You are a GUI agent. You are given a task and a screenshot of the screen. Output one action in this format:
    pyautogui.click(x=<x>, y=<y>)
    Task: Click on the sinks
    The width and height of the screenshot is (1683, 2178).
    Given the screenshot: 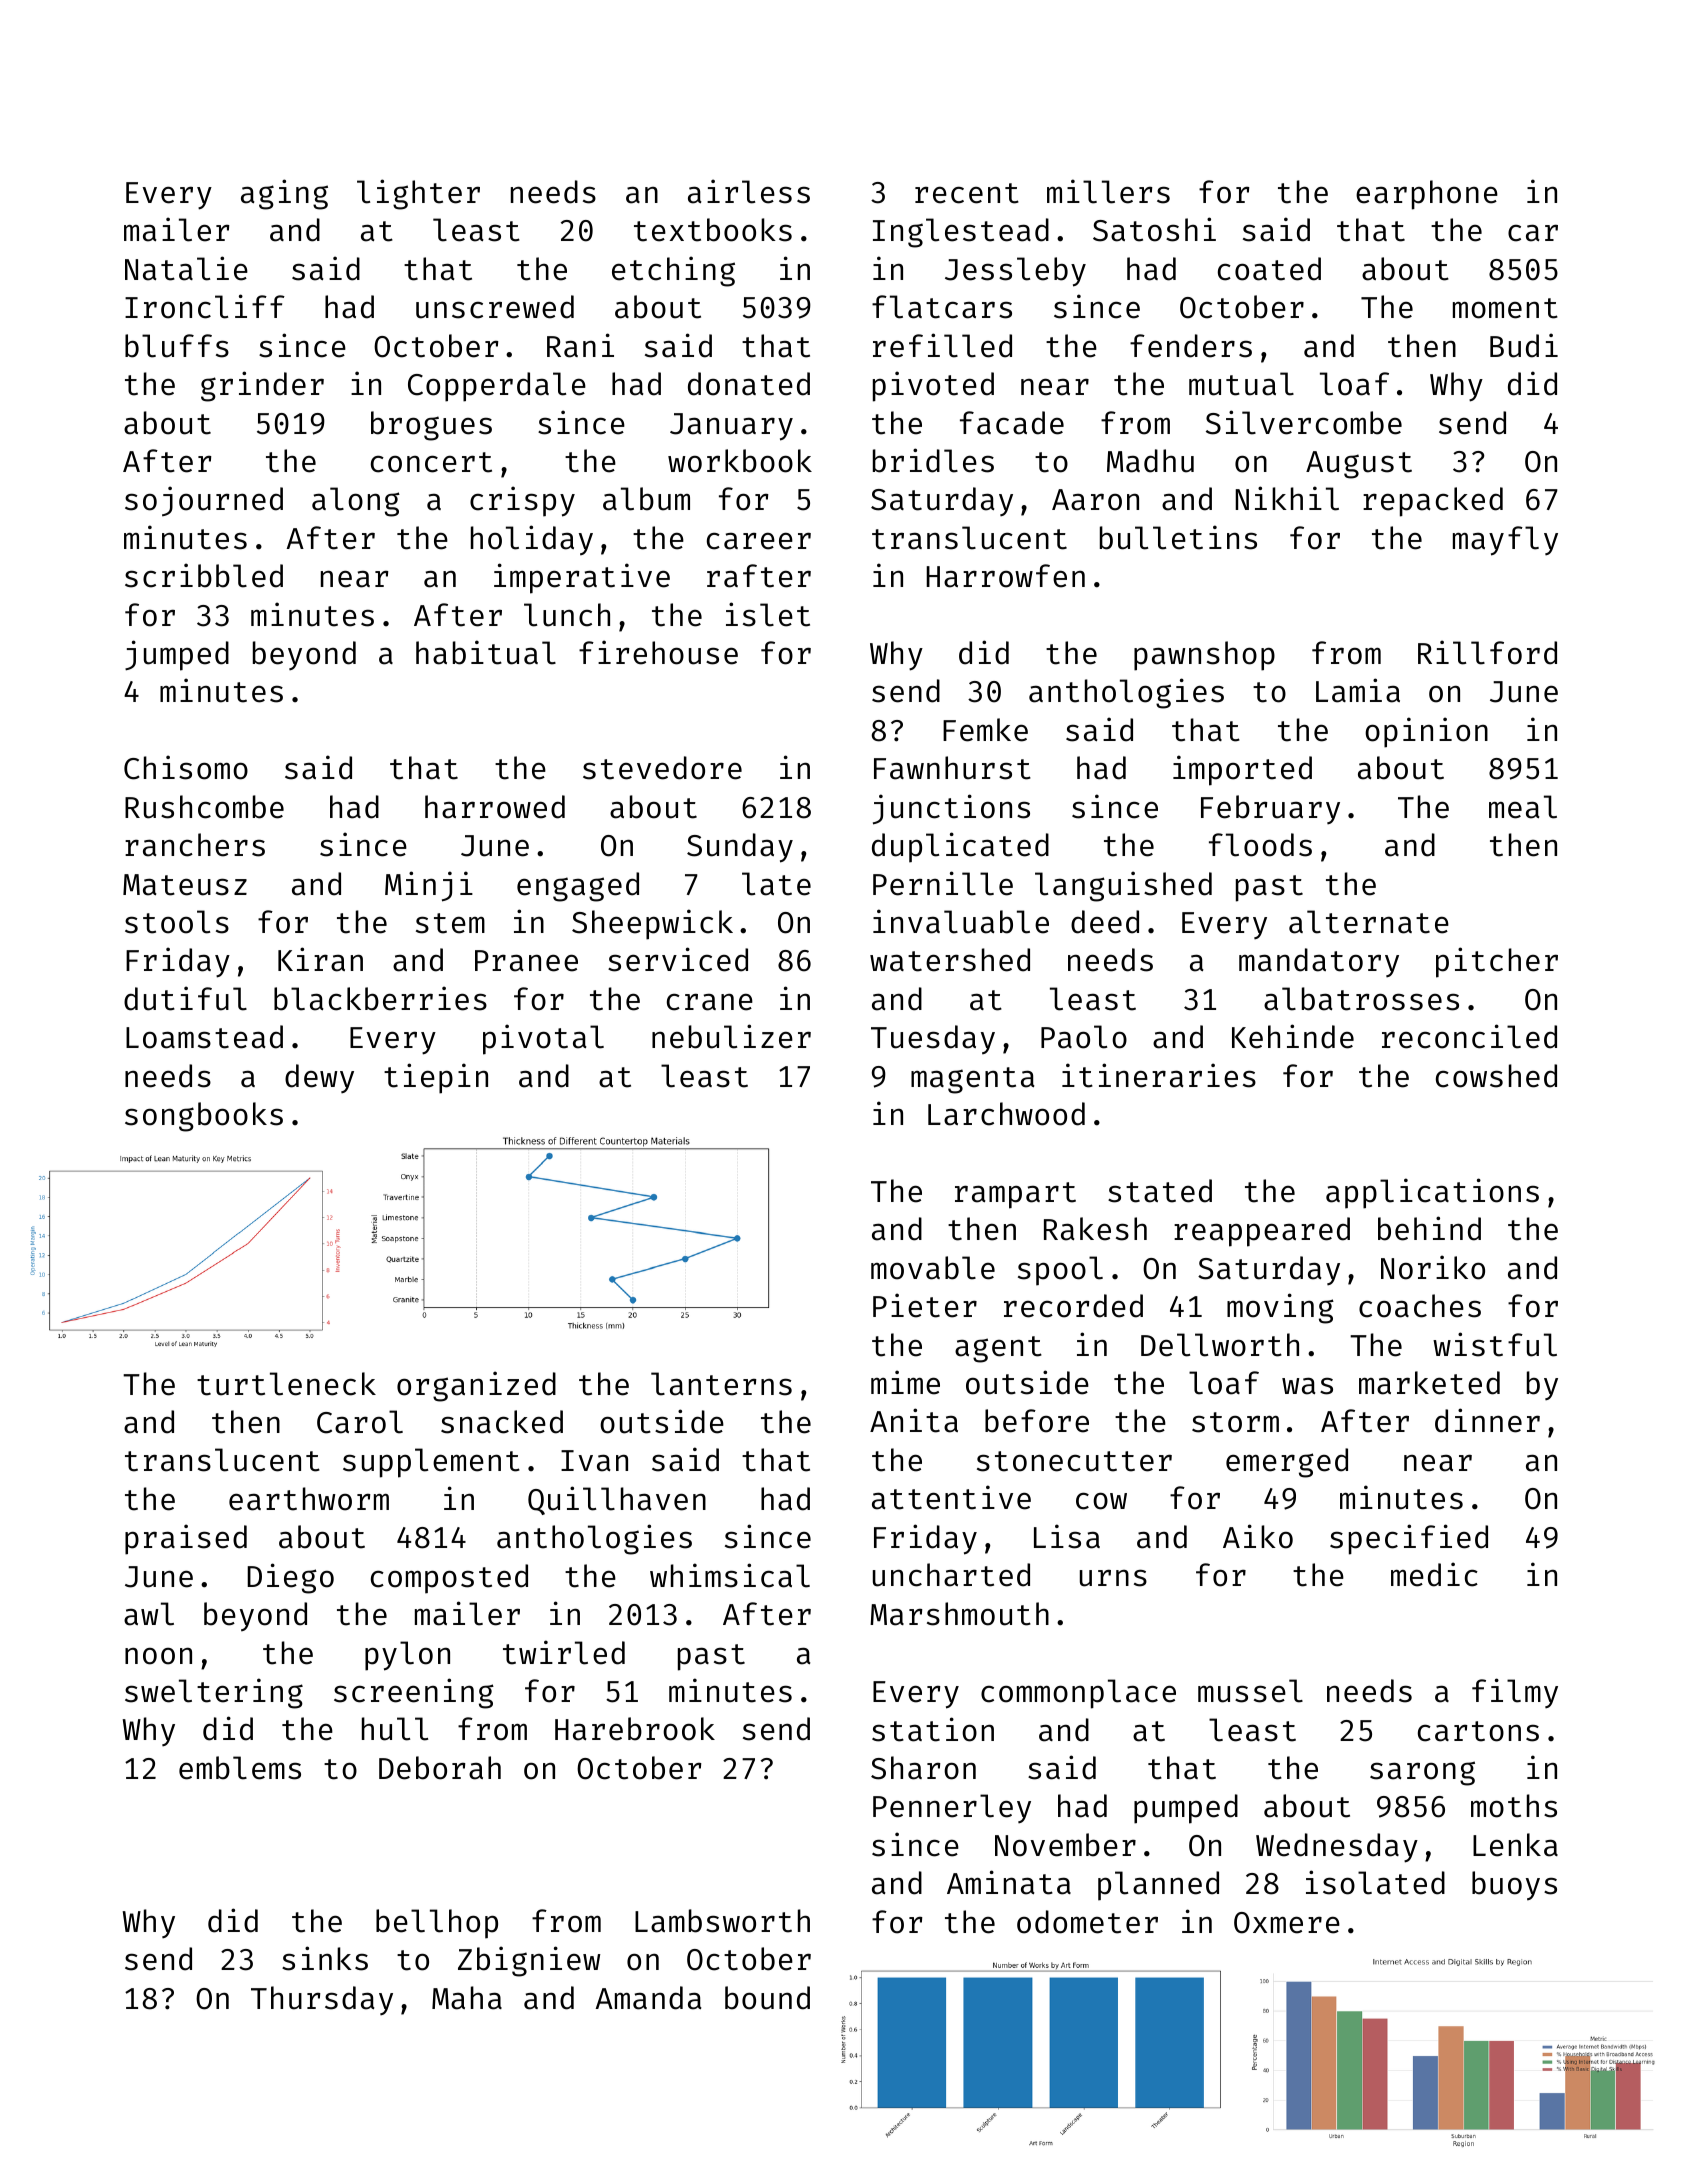 What is the action you would take?
    pyautogui.click(x=325, y=1958)
